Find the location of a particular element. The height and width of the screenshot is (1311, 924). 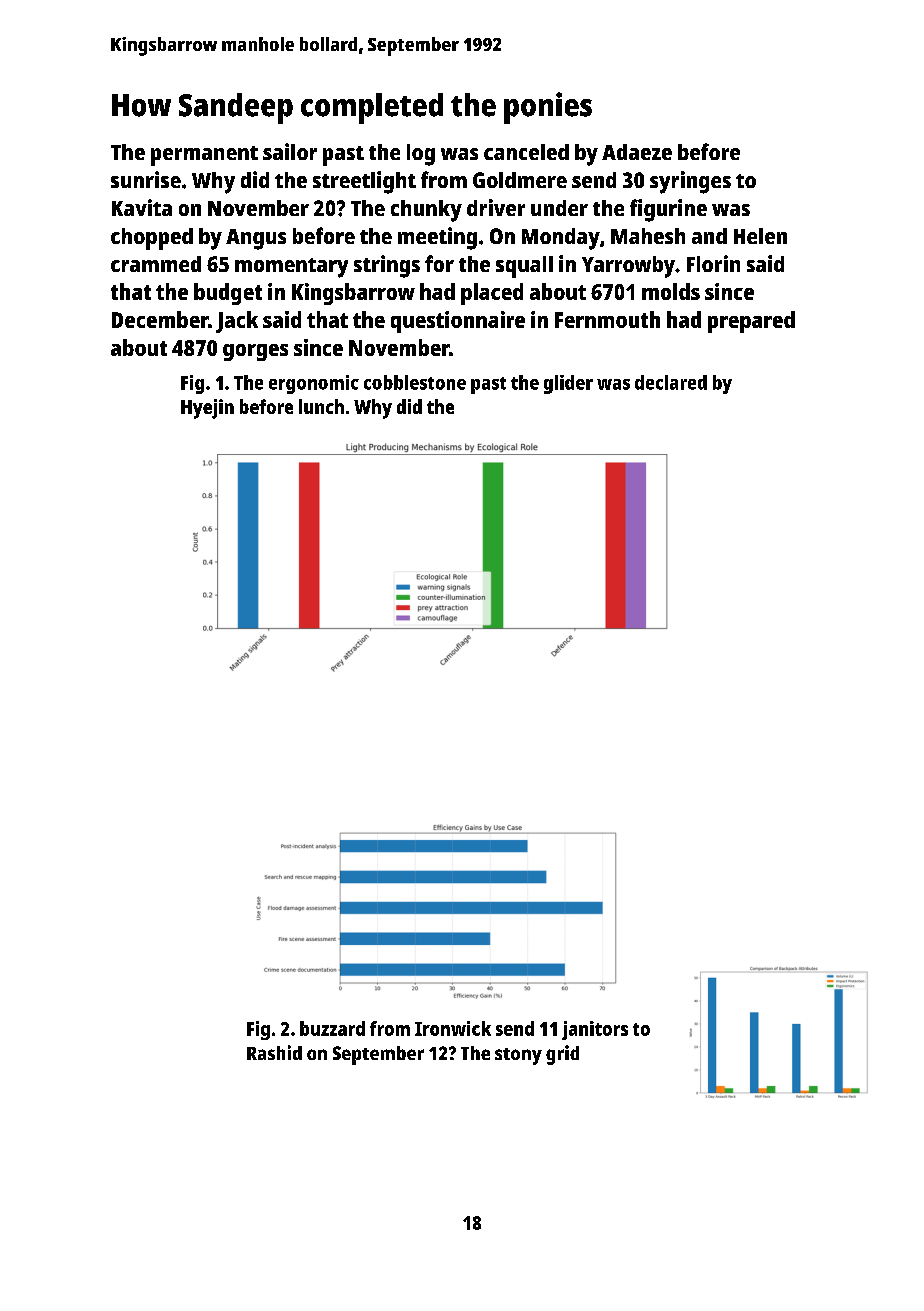

sailor is located at coordinates (290, 151).
